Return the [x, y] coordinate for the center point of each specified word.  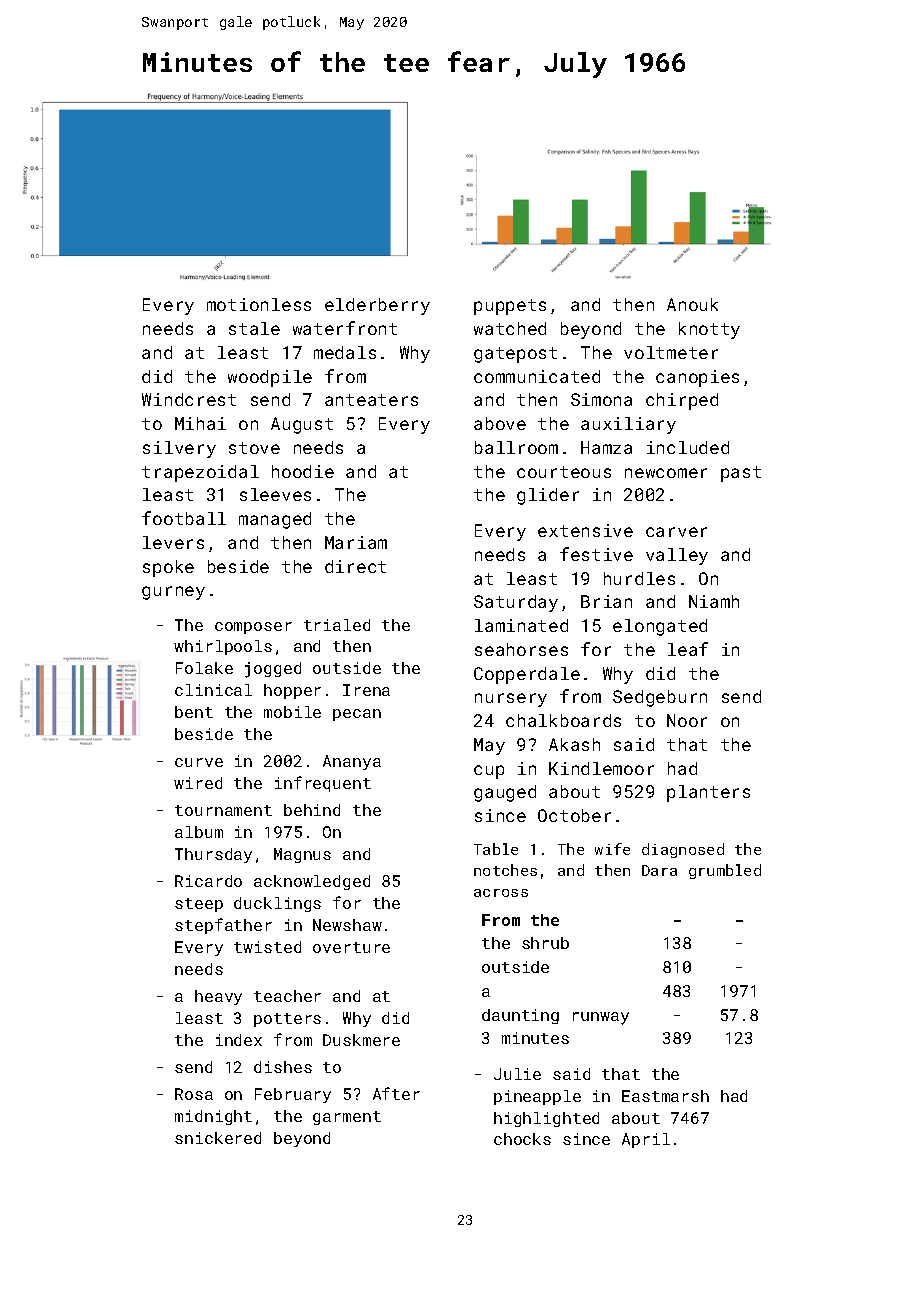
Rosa [194, 1094]
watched [510, 328]
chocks [522, 1139]
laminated [521, 625]
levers [173, 542]
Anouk [692, 304]
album [199, 832]
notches [505, 870]
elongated [660, 627]
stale [254, 328]
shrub [545, 943]
